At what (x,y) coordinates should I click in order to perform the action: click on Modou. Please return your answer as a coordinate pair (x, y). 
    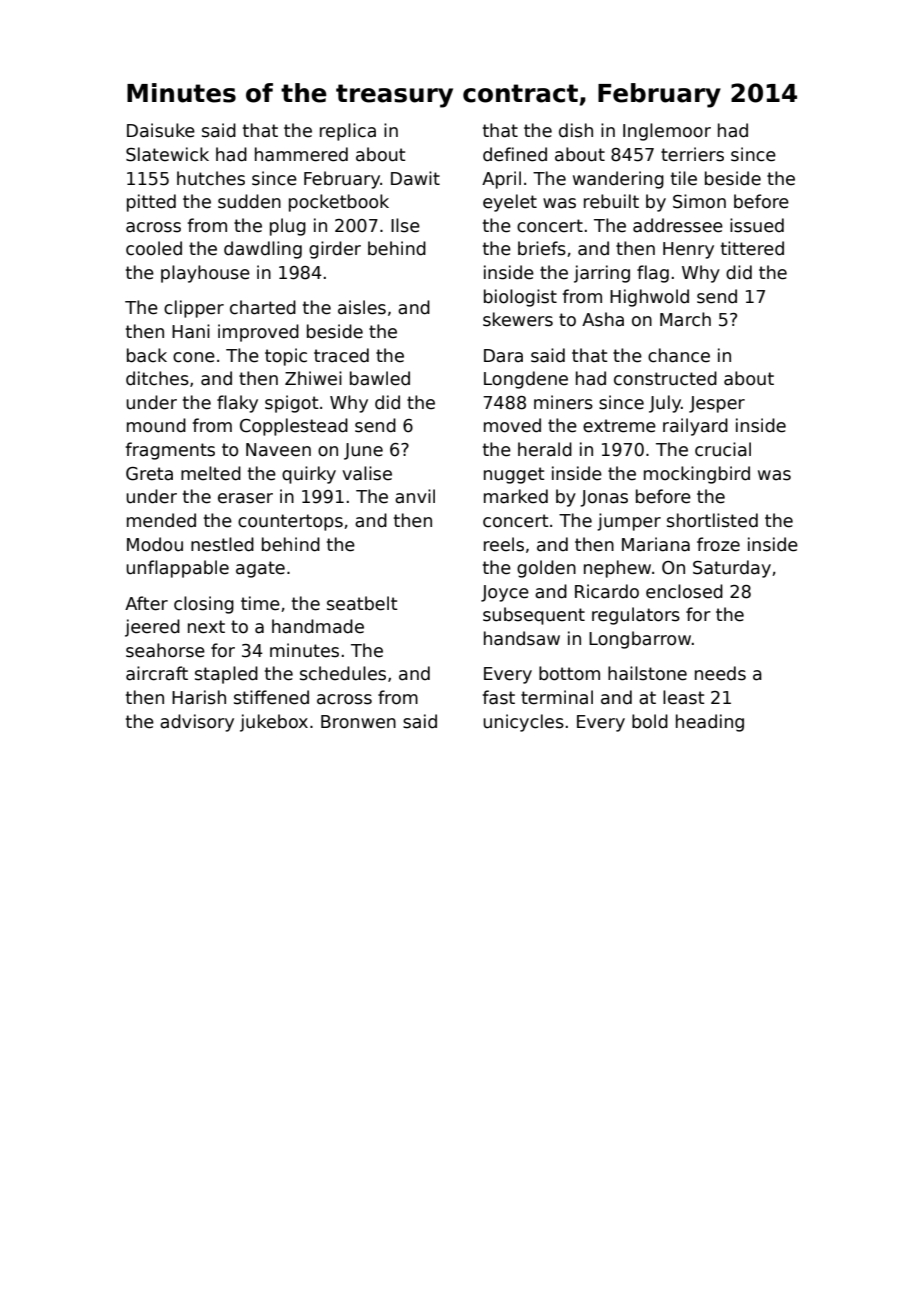
    Looking at the image, I should click on (155, 544).
